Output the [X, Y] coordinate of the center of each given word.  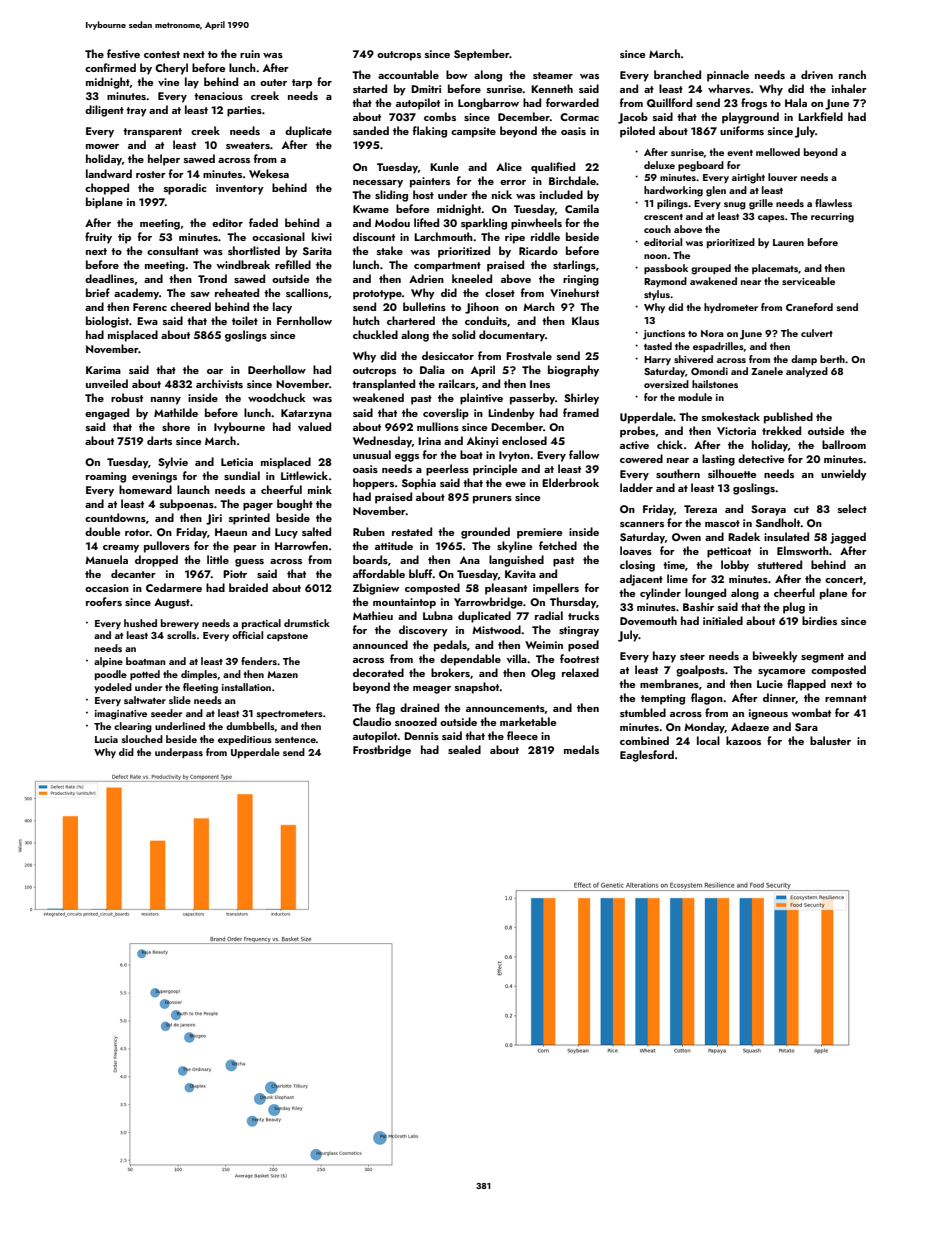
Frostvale [529, 355]
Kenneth [552, 88]
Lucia [106, 739]
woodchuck [277, 397]
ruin [250, 54]
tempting [663, 699]
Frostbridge [382, 751]
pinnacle [728, 76]
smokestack [731, 416]
